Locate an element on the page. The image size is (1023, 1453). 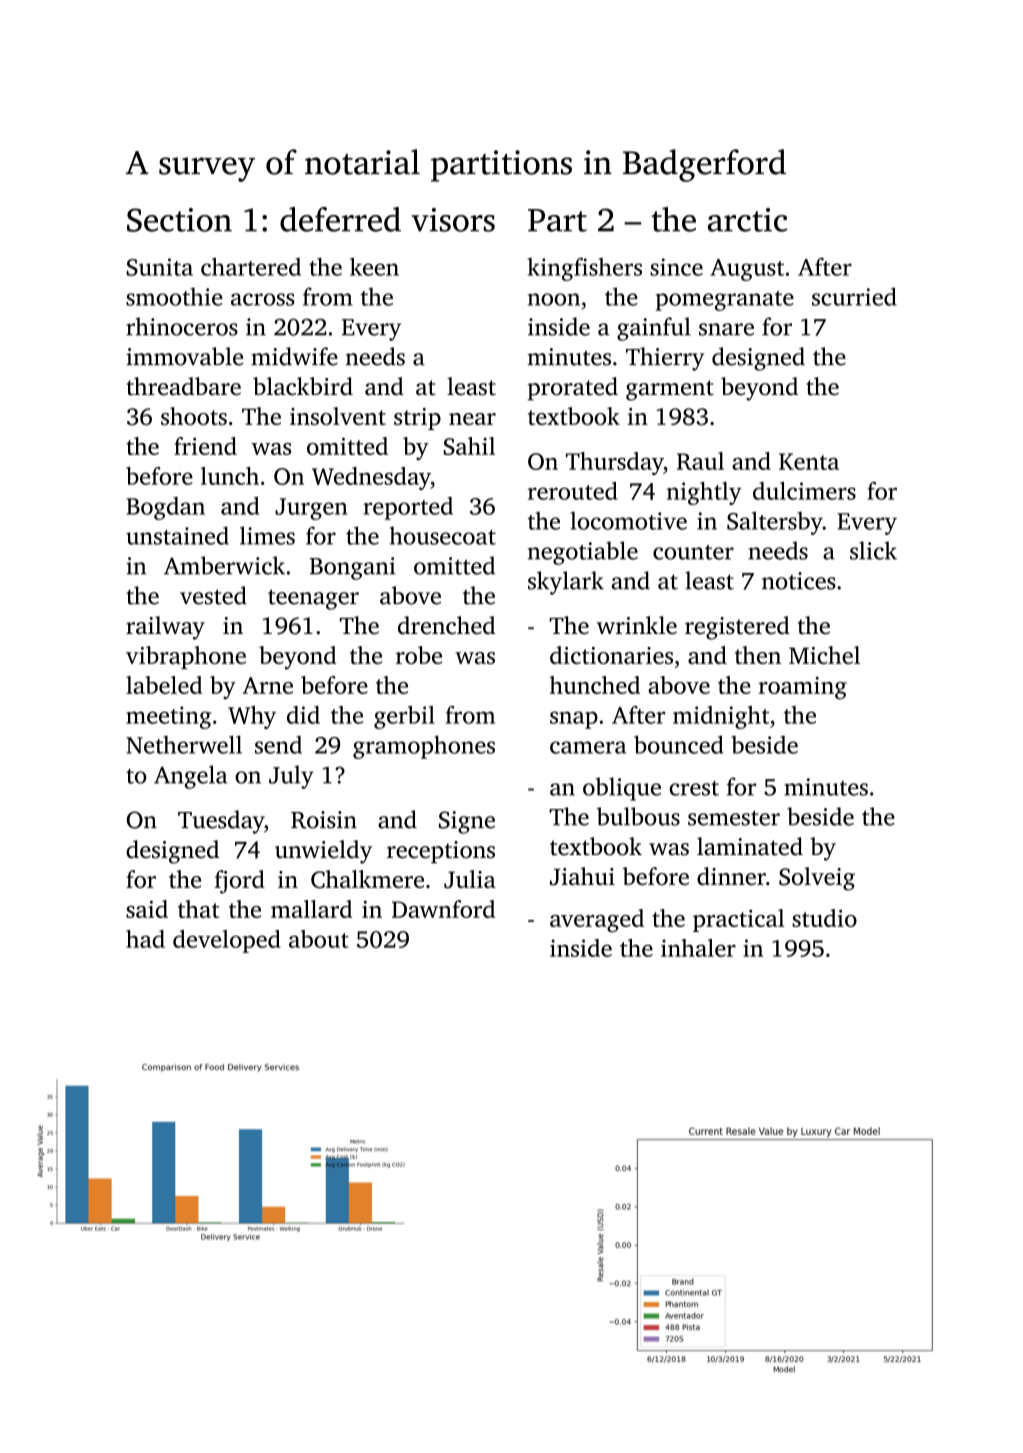
Section is located at coordinates (179, 220).
